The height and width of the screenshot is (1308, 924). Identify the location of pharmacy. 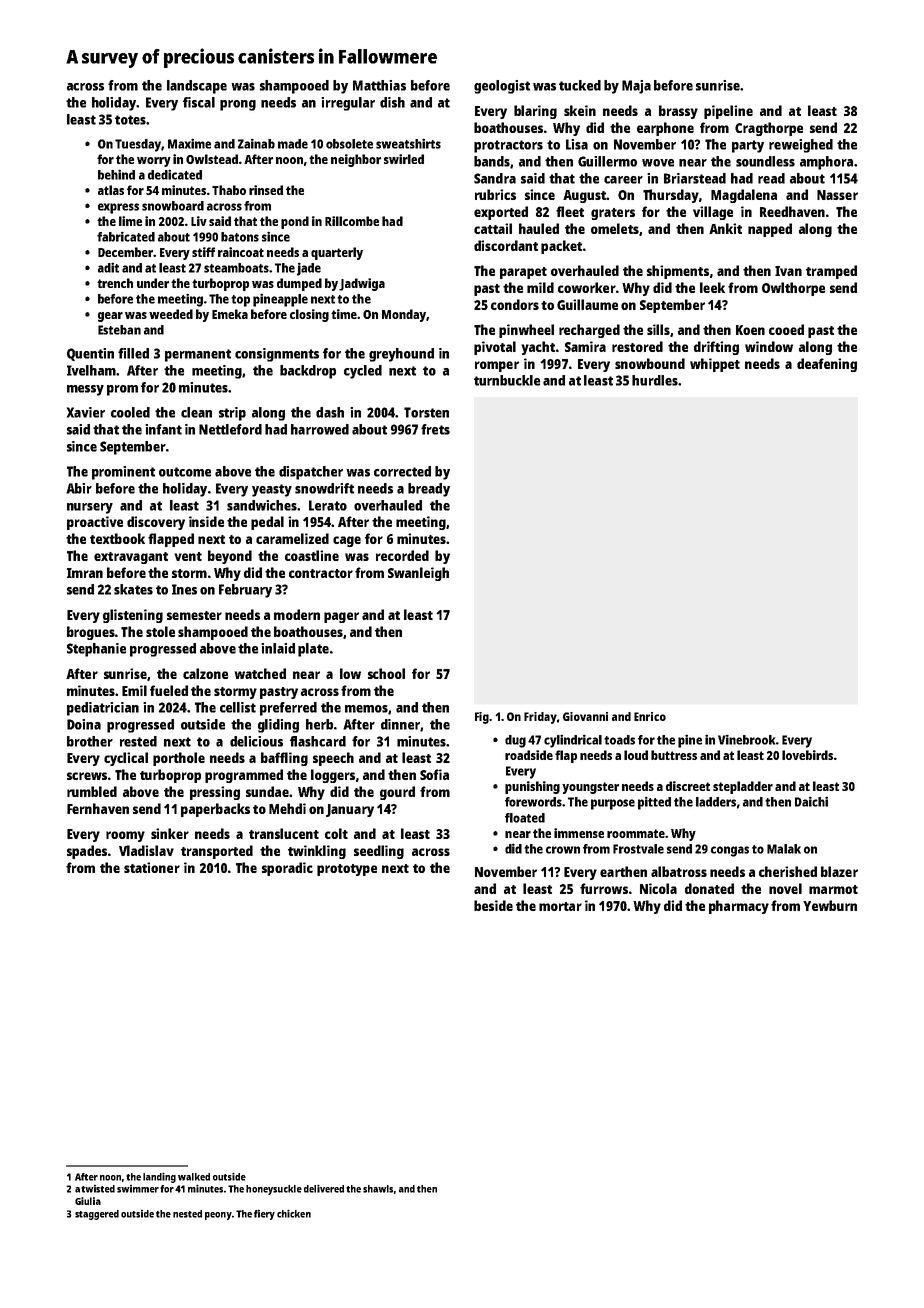
(739, 907).
